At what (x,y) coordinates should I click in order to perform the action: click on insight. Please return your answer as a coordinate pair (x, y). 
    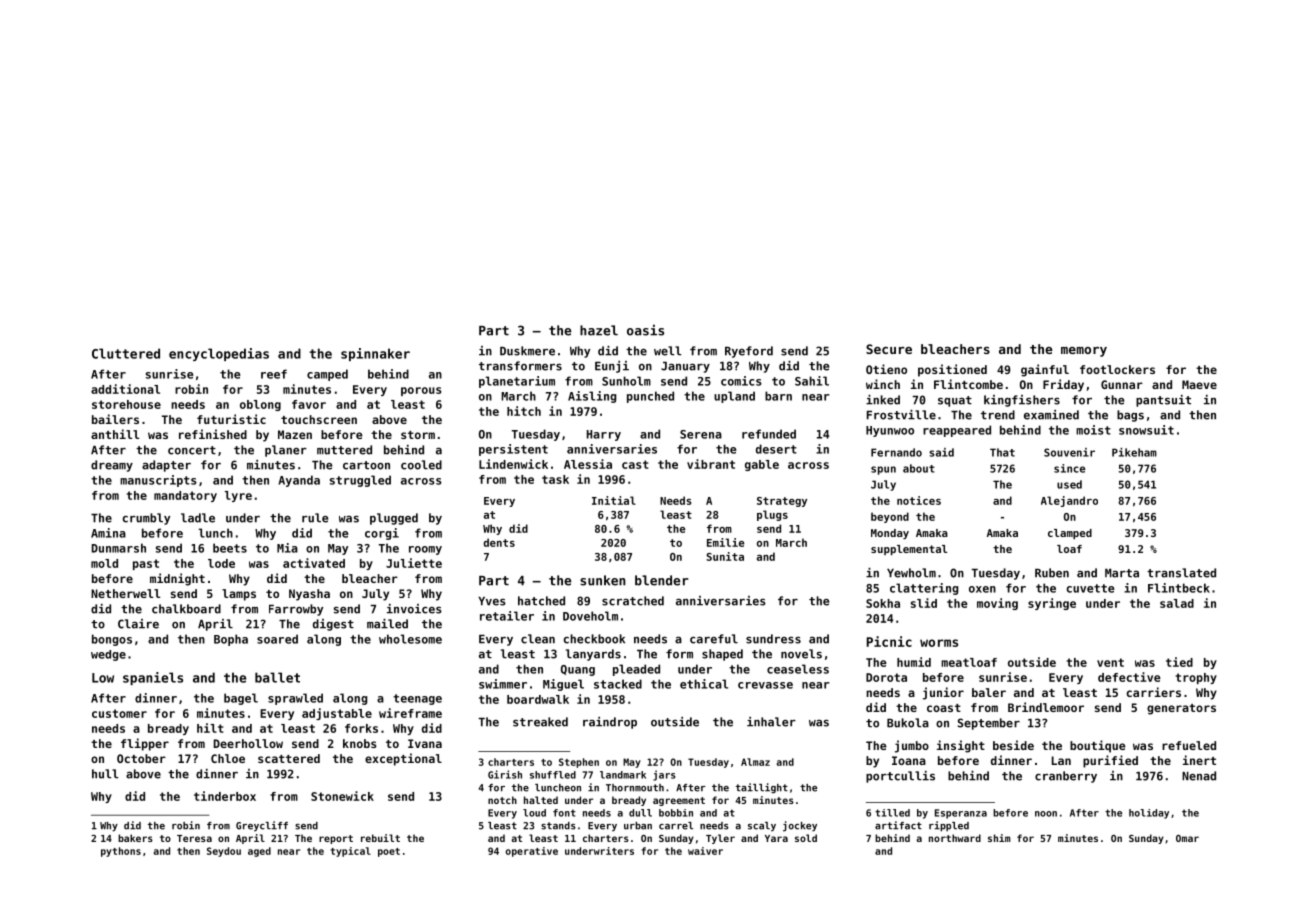
    Looking at the image, I should click on (961, 746).
